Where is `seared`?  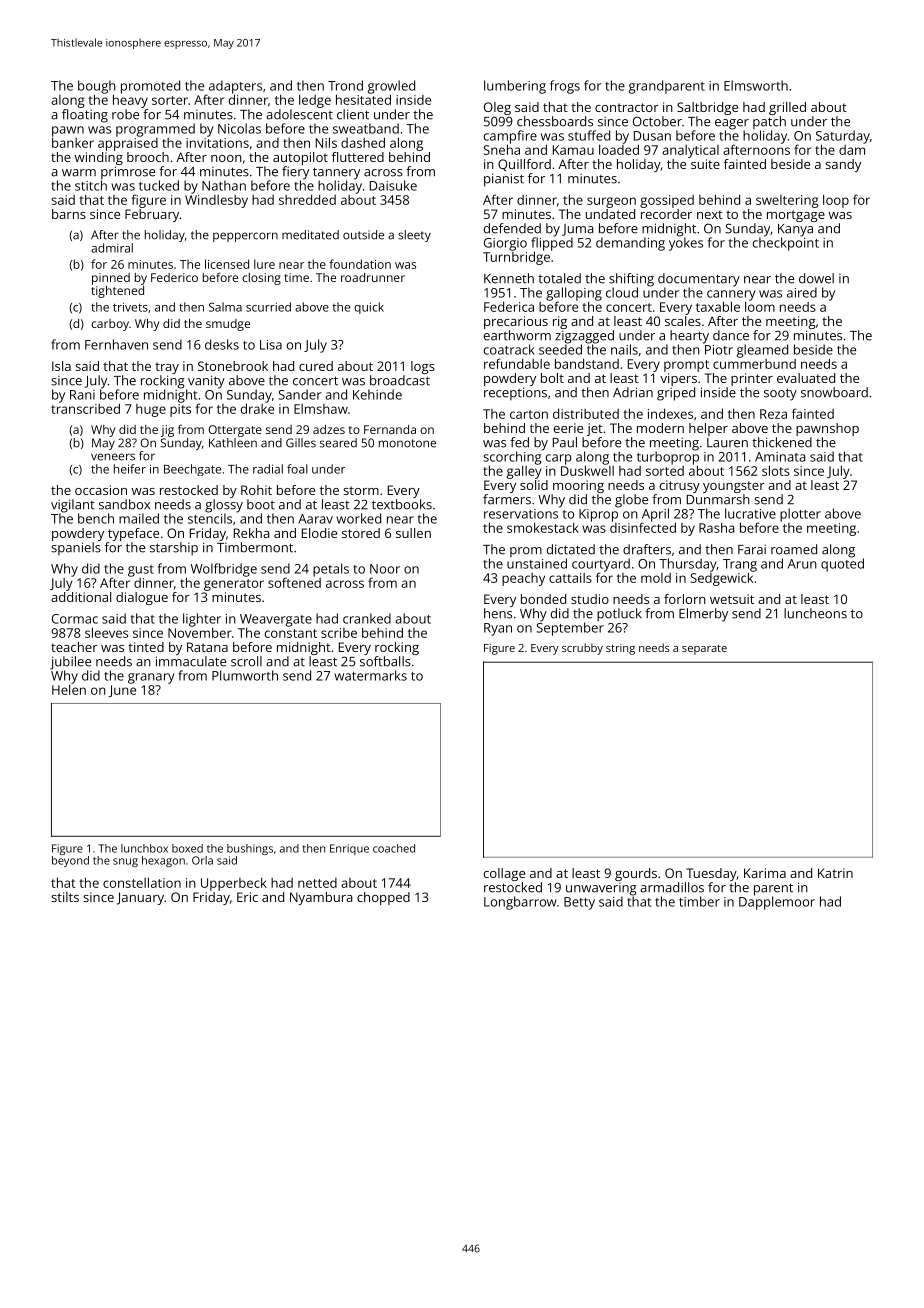
seared is located at coordinates (338, 443).
